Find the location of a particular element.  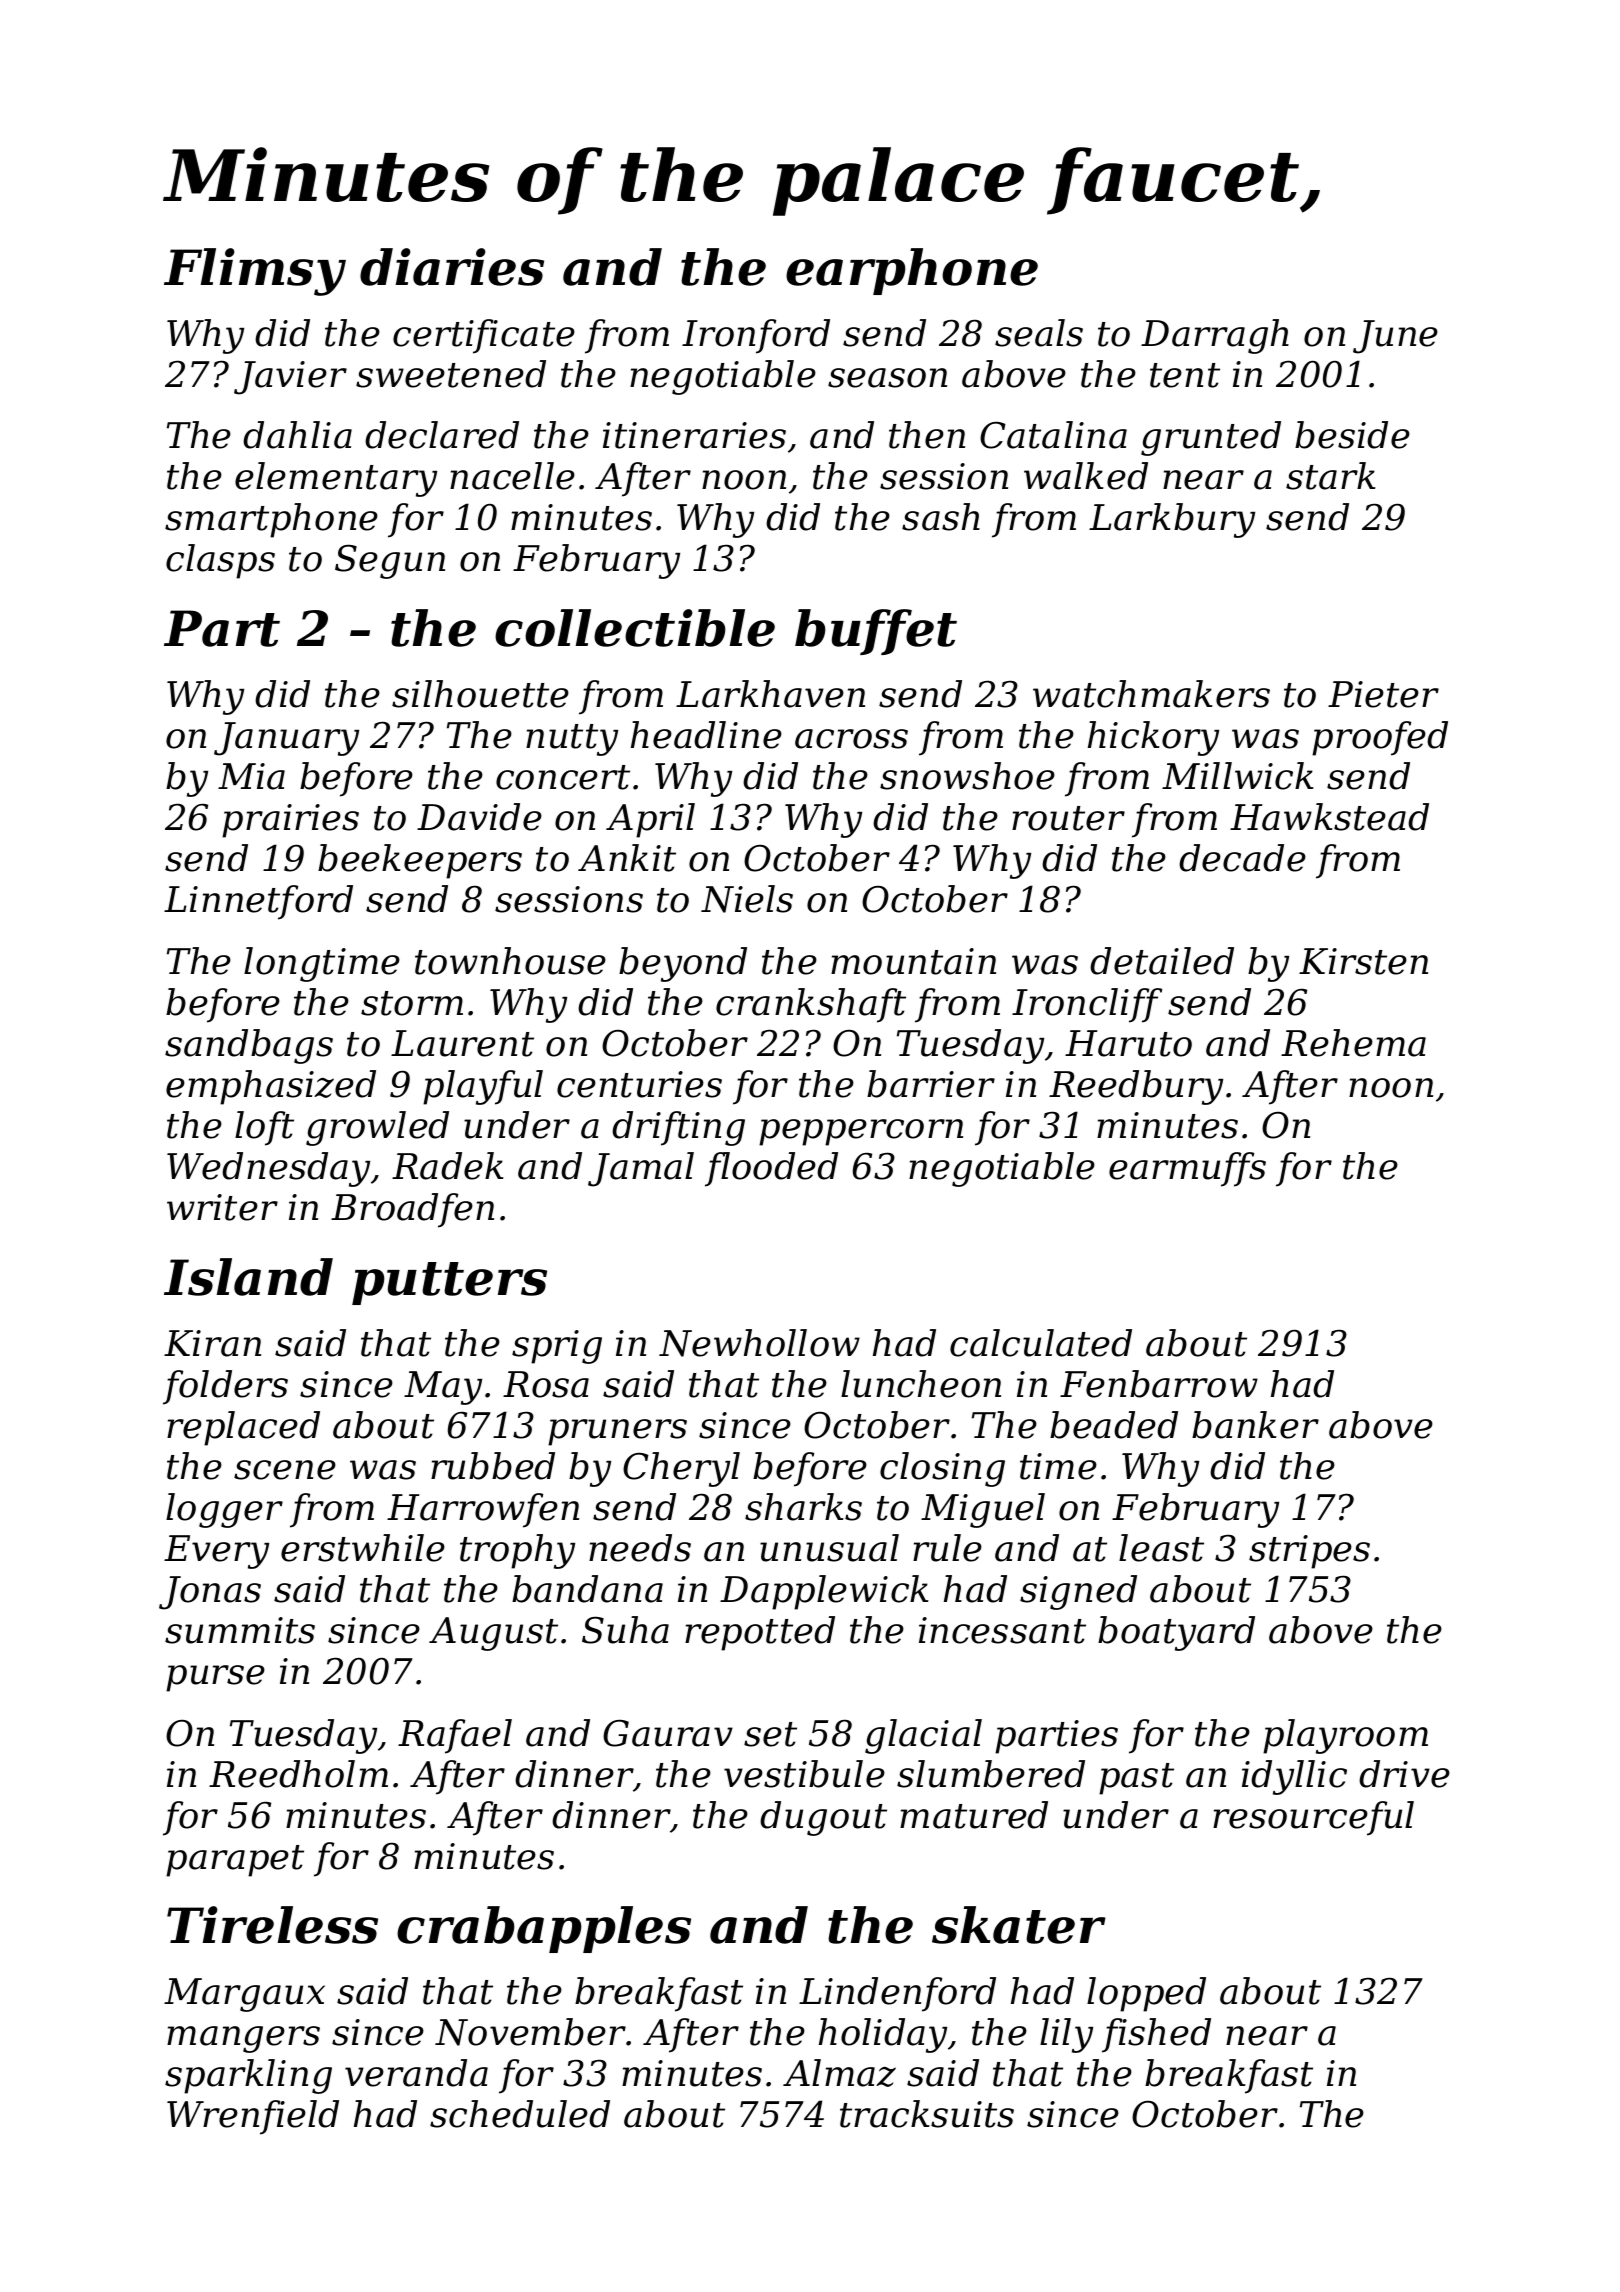

beekeepers is located at coordinates (420, 861).
